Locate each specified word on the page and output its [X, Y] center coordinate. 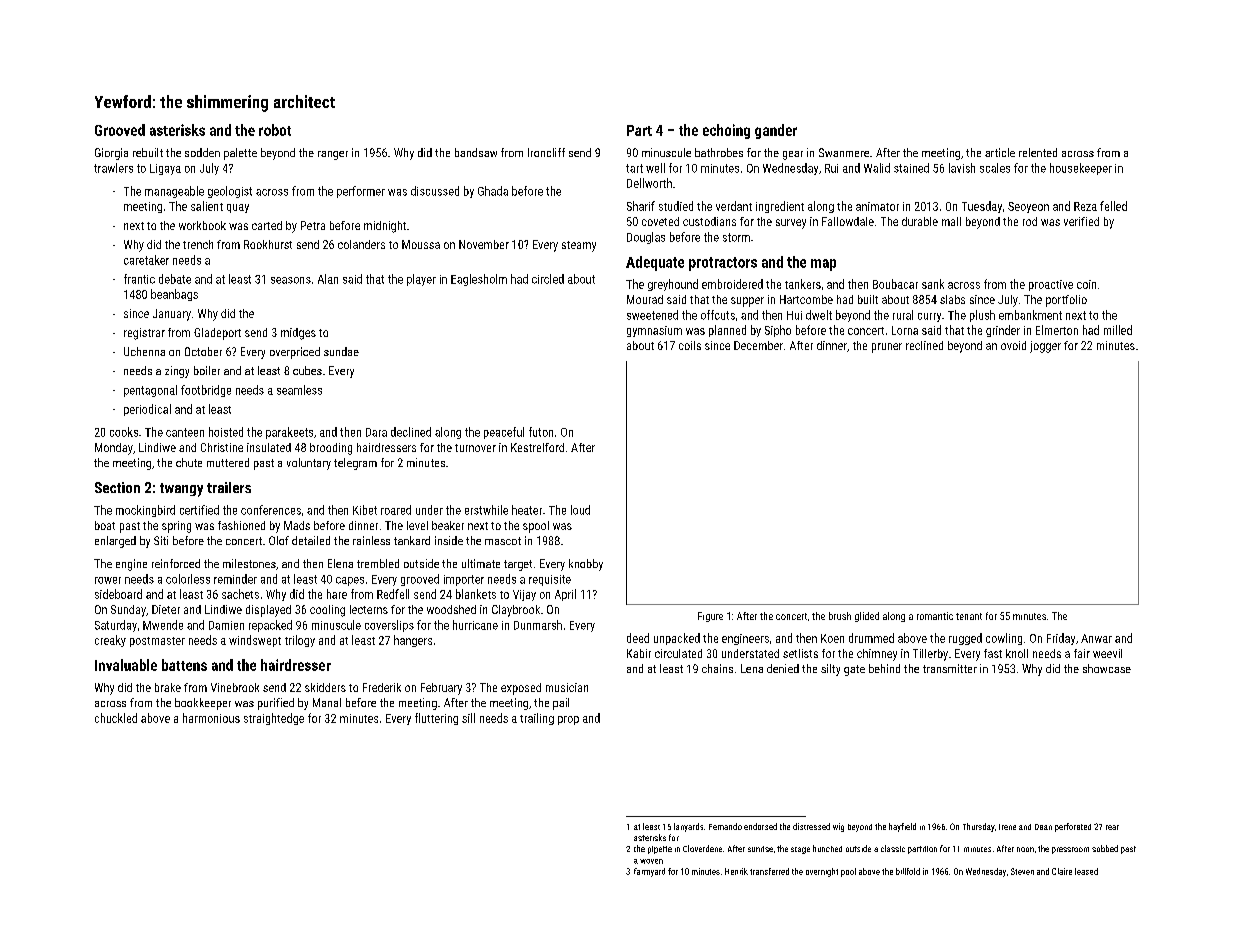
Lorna [905, 330]
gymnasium [654, 331]
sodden [202, 152]
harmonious [211, 718]
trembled [378, 563]
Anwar [1096, 638]
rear [1112, 827]
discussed [435, 191]
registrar [144, 334]
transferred [769, 871]
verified [1081, 221]
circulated [678, 653]
